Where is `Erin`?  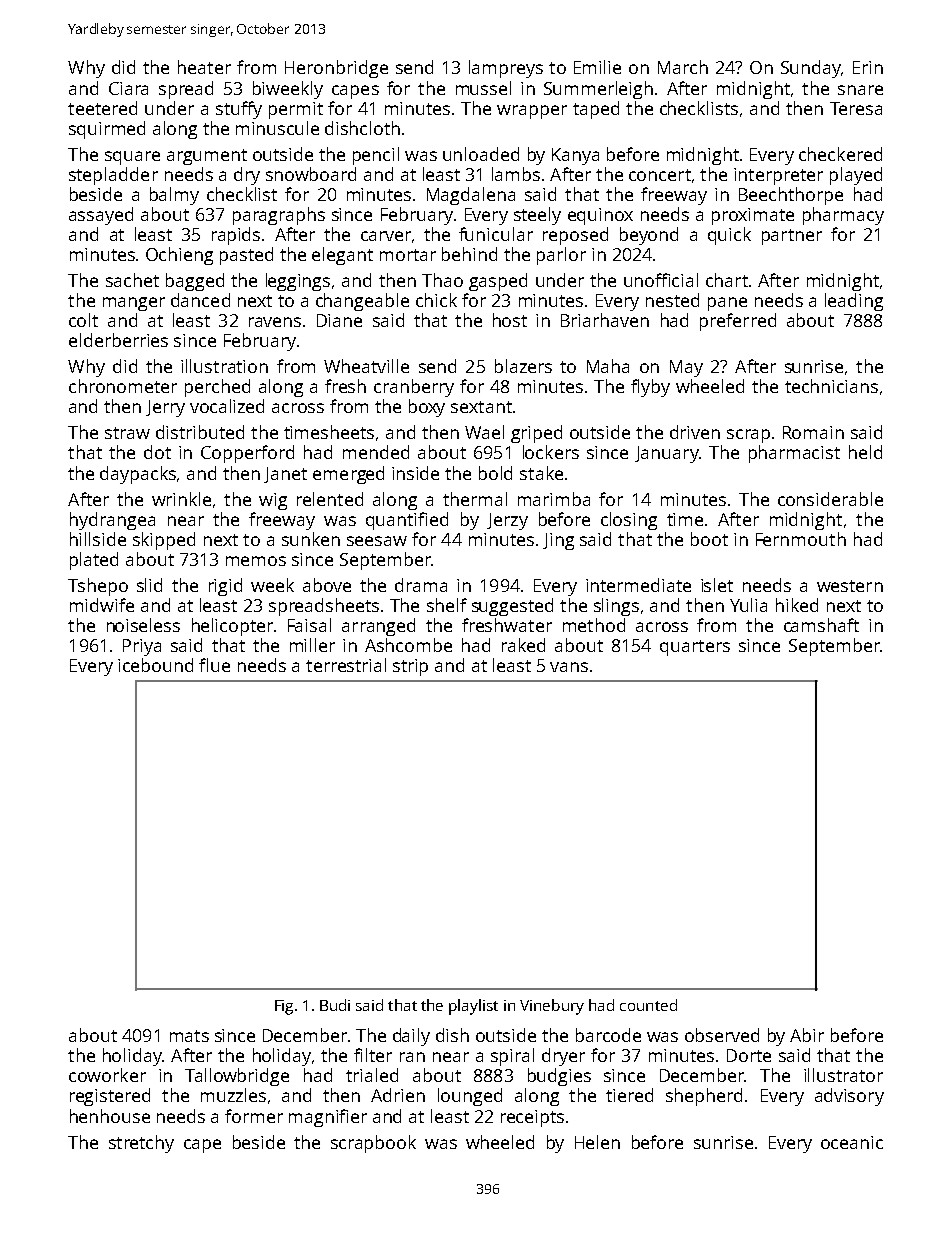
Erin is located at coordinates (868, 67).
